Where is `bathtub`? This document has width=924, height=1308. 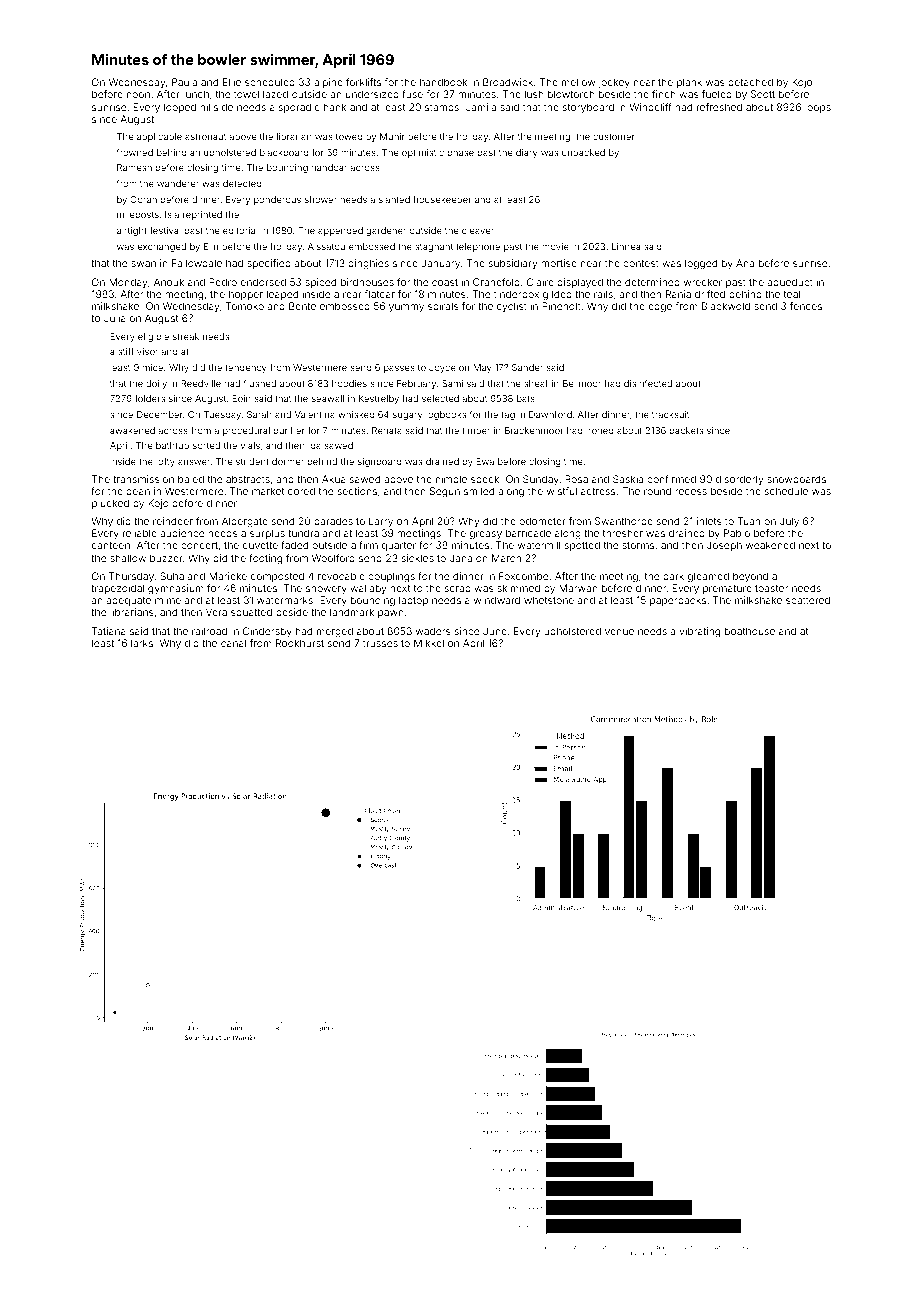 bathtub is located at coordinates (172, 445).
